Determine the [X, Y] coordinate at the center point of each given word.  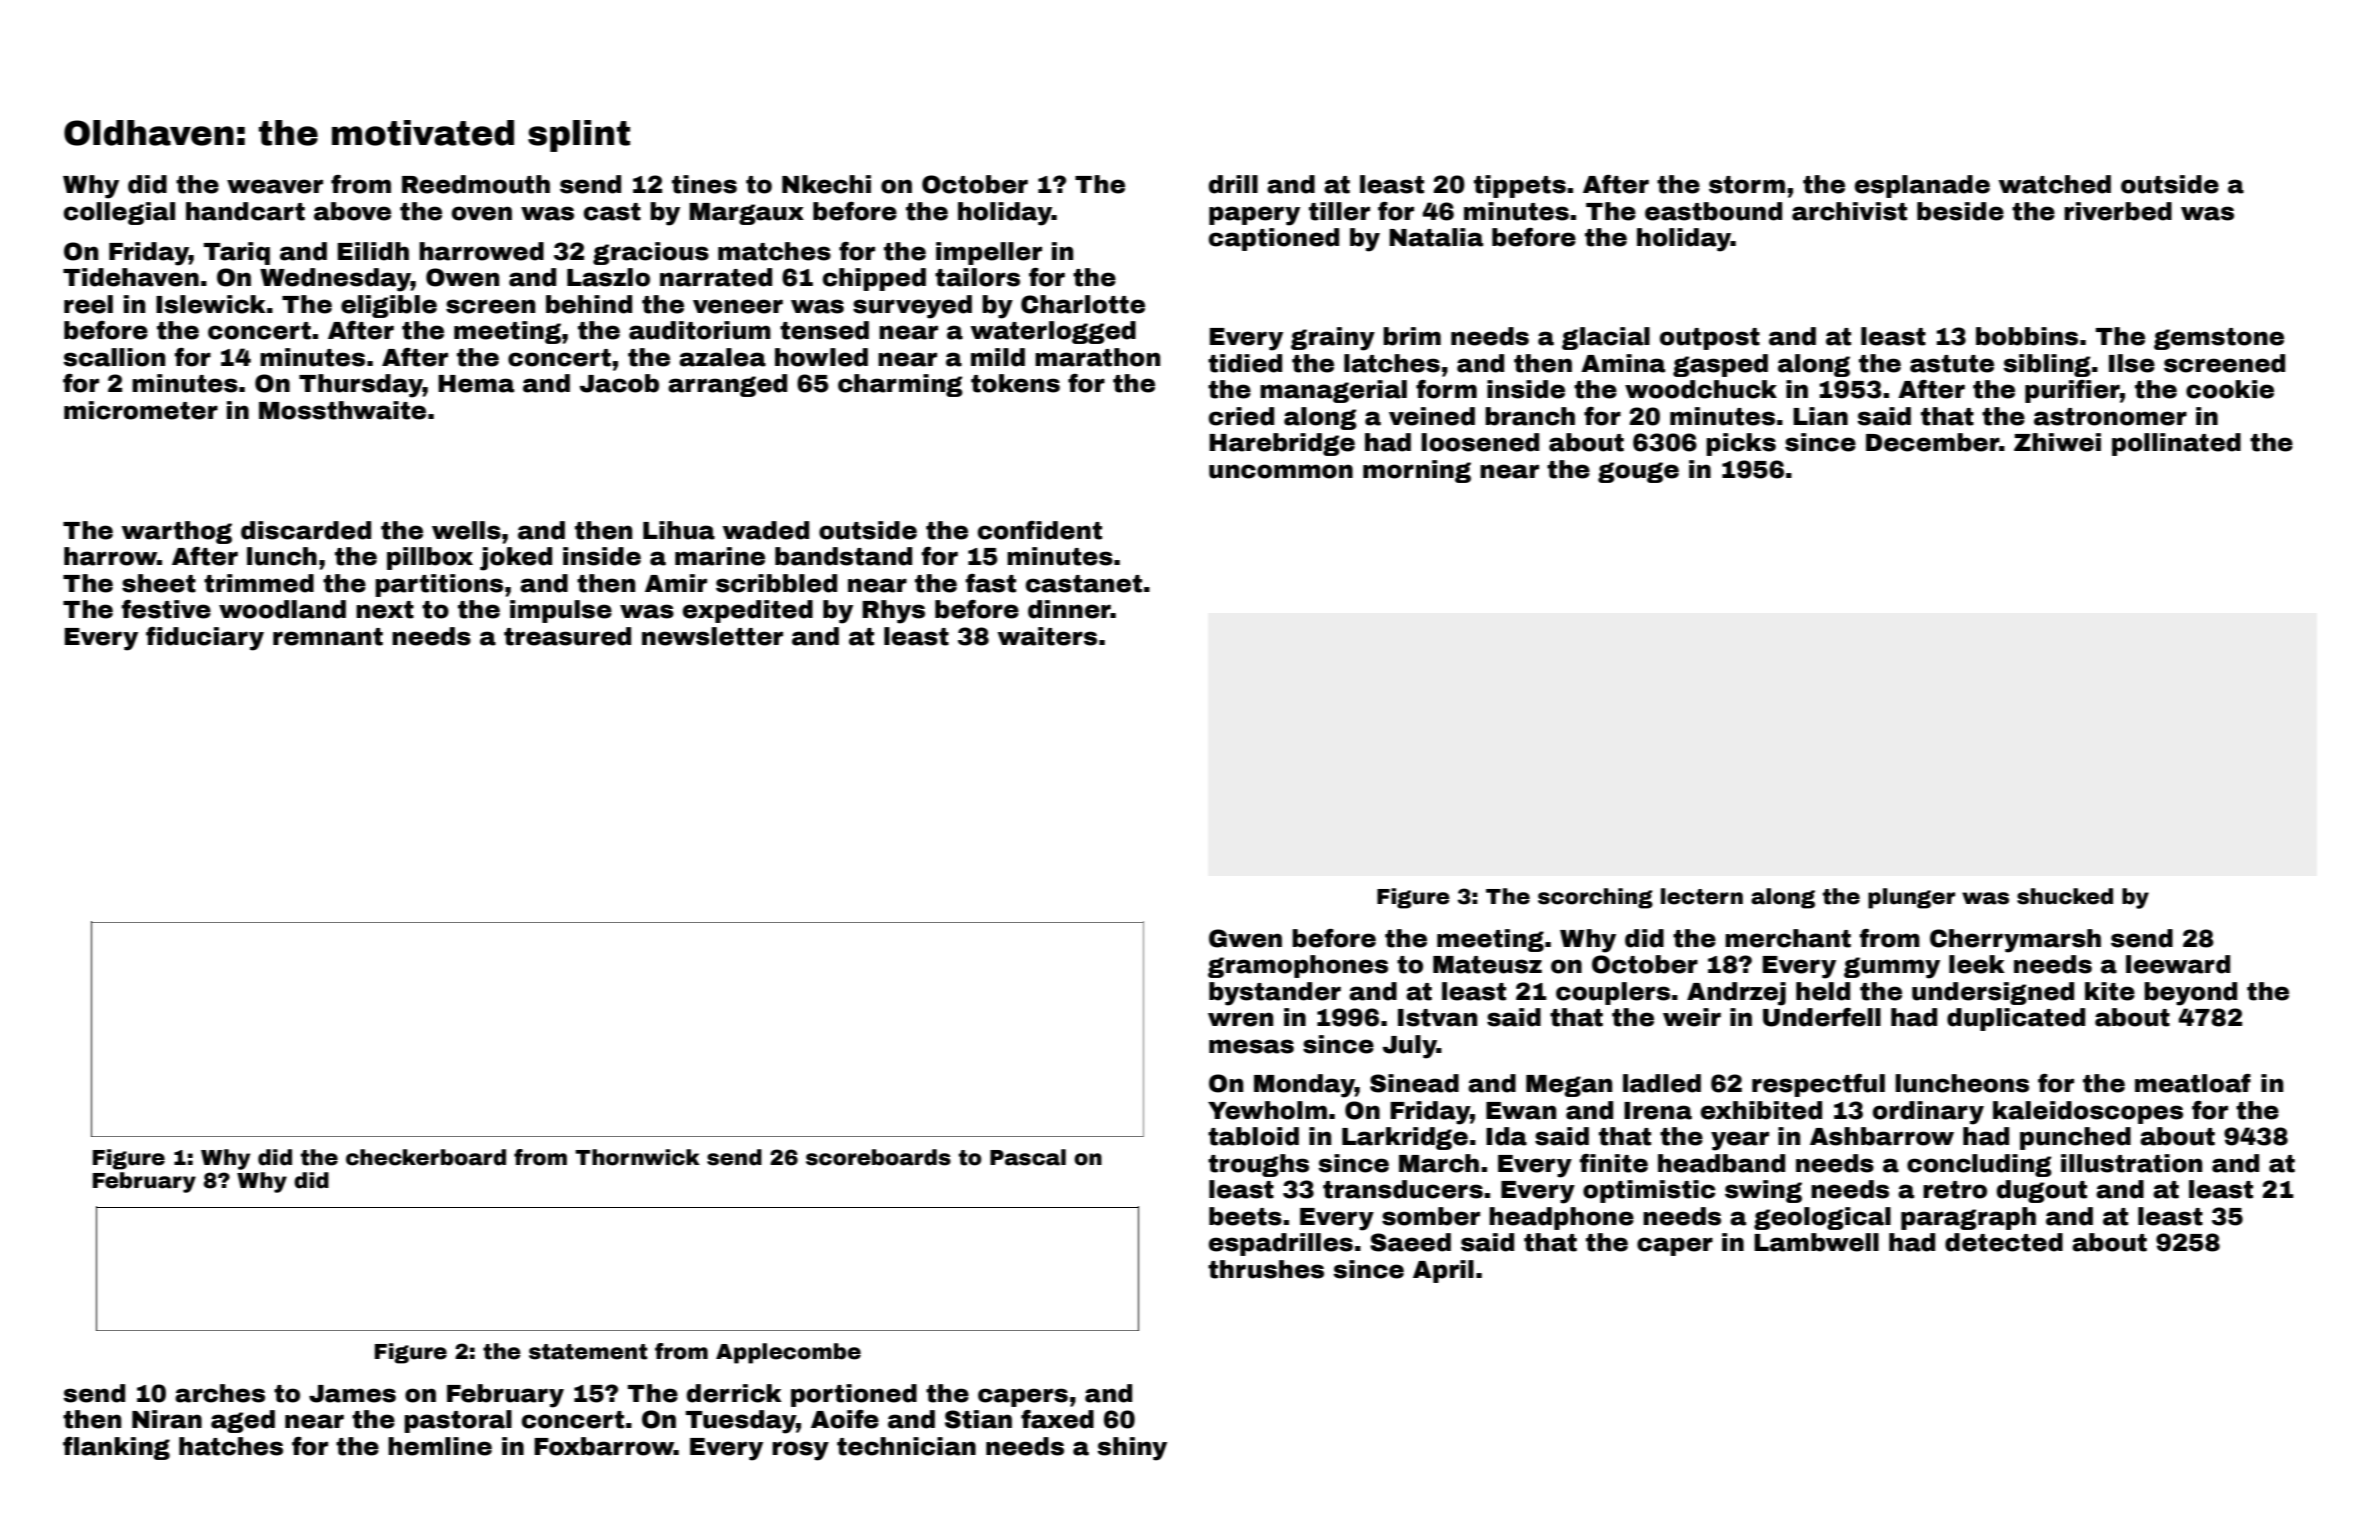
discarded [306, 530]
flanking [116, 1448]
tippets [1520, 186]
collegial [119, 213]
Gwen [1245, 938]
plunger [1911, 898]
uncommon [1281, 471]
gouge [1638, 472]
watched [2055, 184]
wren [1240, 1019]
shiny [1132, 1449]
